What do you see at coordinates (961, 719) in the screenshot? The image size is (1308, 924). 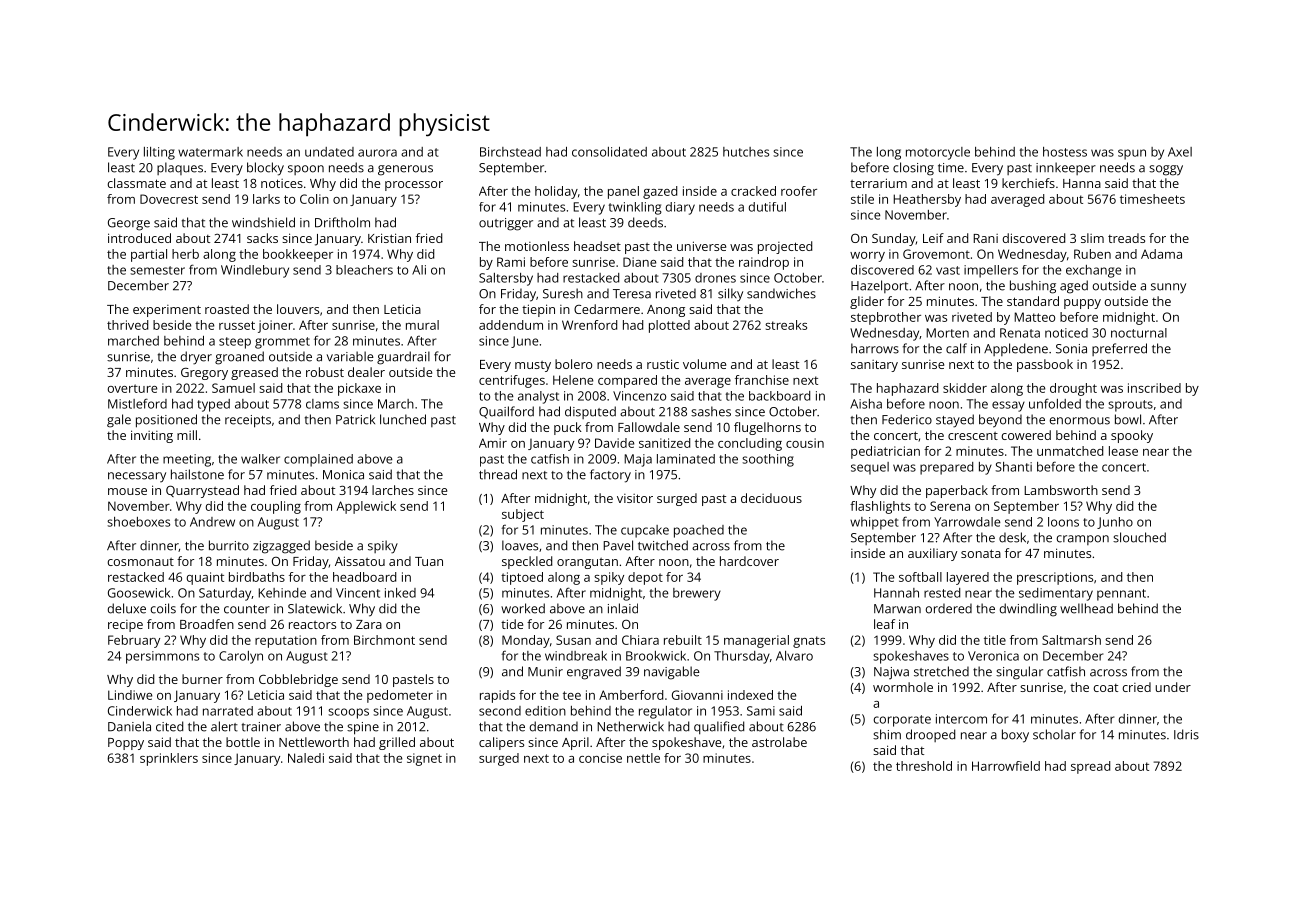 I see `intercom` at bounding box center [961, 719].
